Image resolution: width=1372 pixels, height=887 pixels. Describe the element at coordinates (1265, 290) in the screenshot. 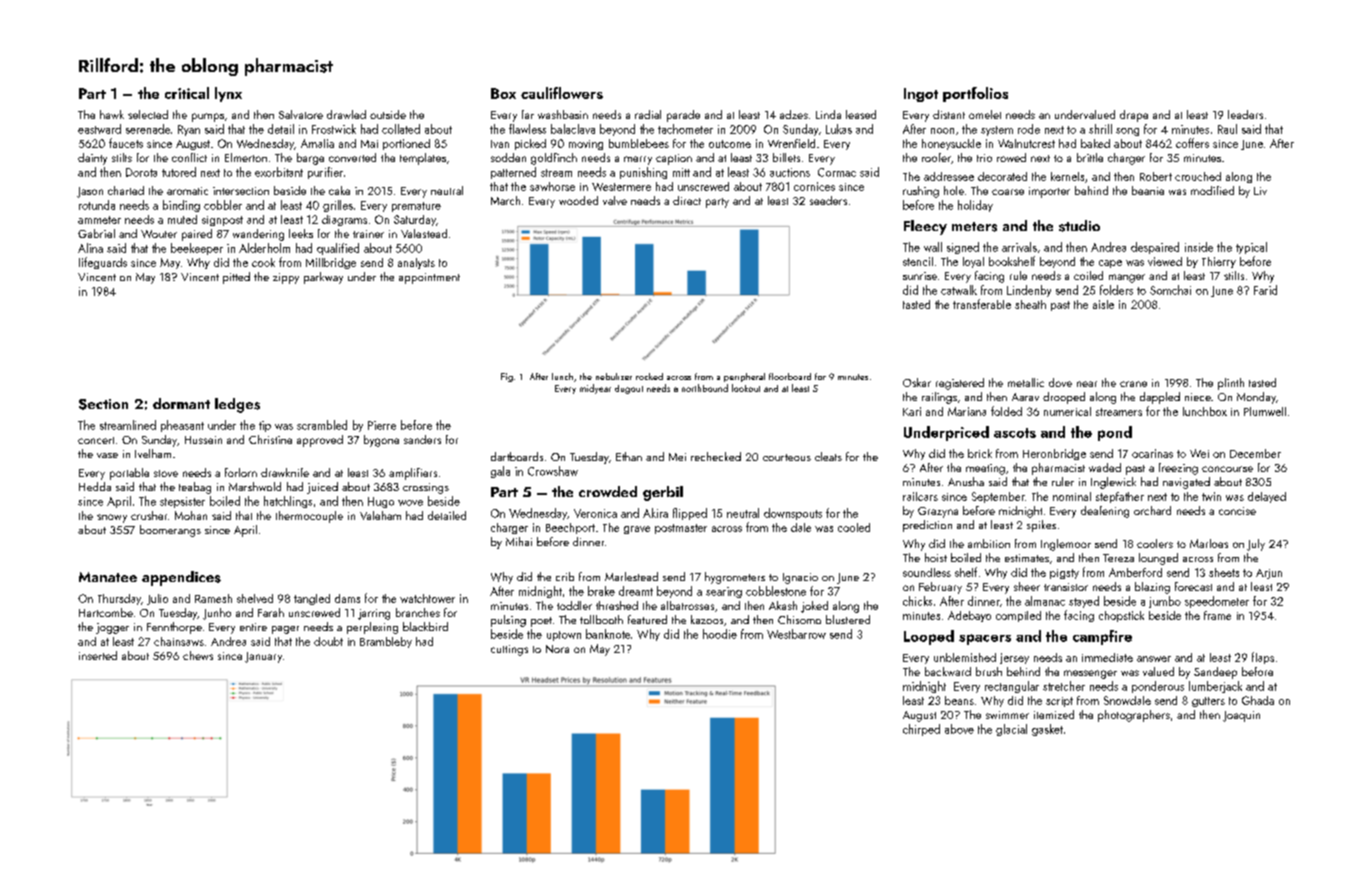

I see `Farid` at that location.
